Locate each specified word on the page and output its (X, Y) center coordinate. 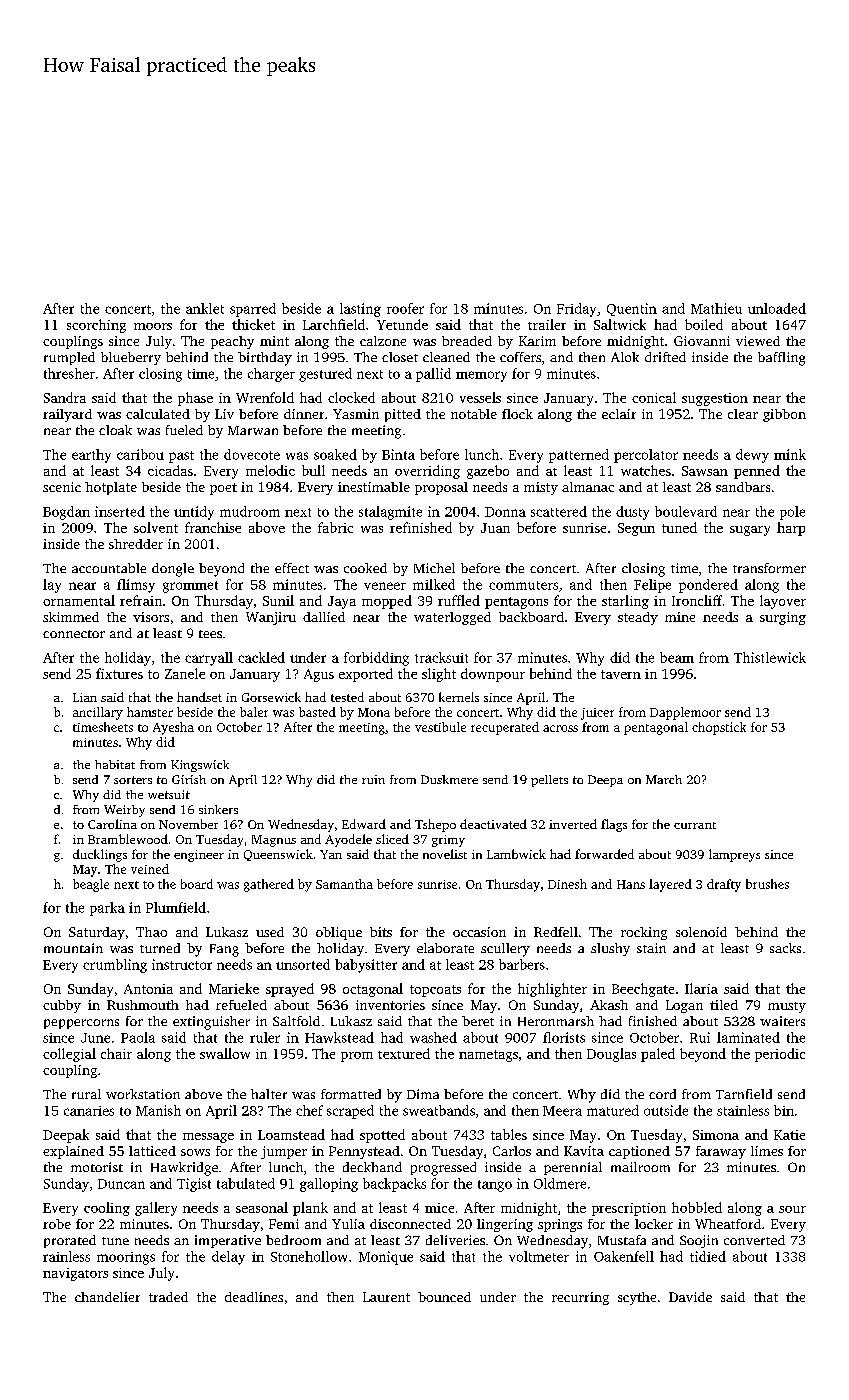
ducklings (100, 855)
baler (254, 712)
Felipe (652, 586)
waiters (782, 1021)
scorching (96, 326)
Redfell (556, 932)
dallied (324, 617)
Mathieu (716, 308)
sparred (253, 310)
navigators (75, 1274)
